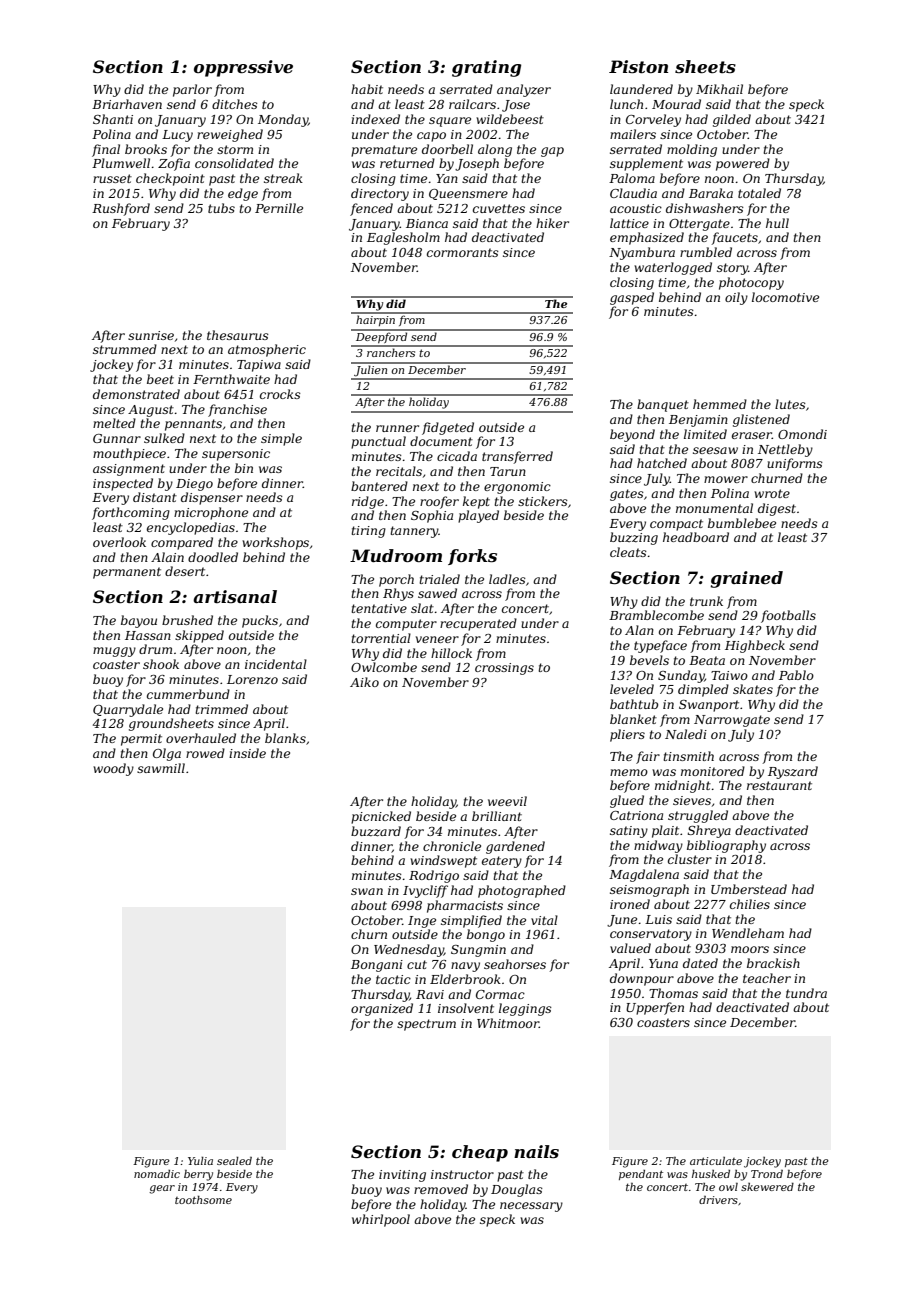  I want to click on monumental, so click(714, 508).
